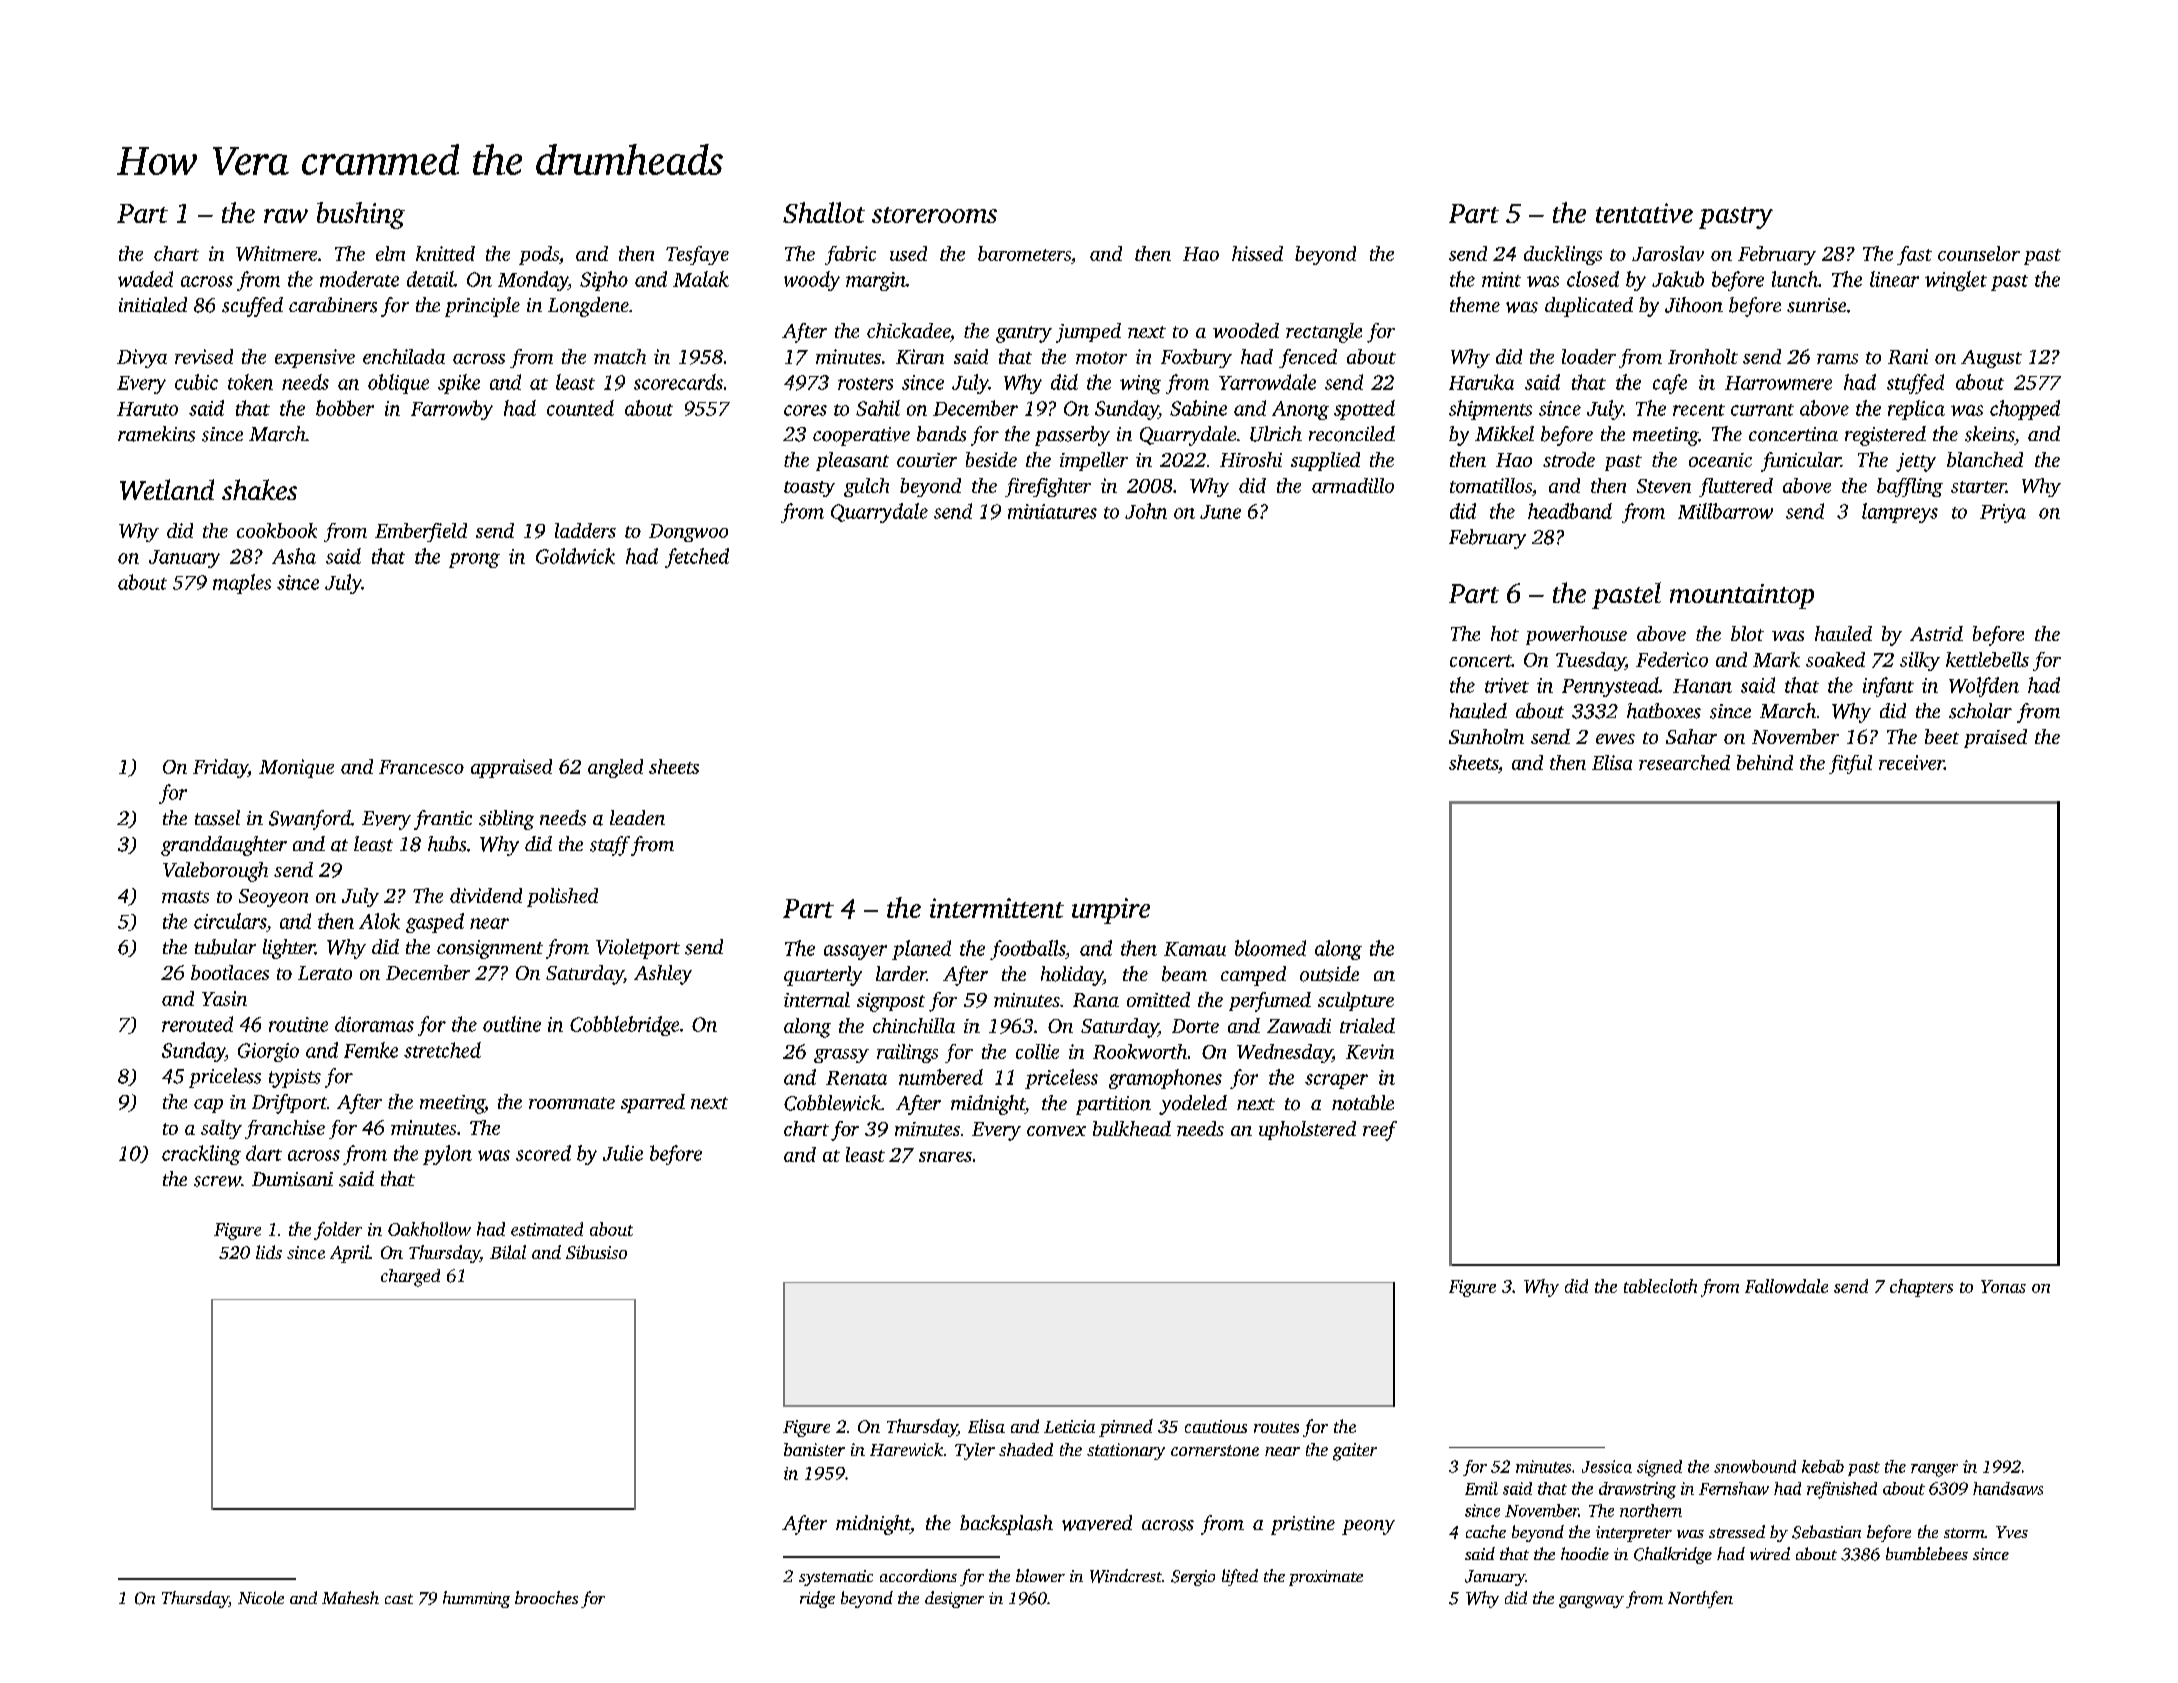  What do you see at coordinates (145, 279) in the image?
I see `waded` at bounding box center [145, 279].
